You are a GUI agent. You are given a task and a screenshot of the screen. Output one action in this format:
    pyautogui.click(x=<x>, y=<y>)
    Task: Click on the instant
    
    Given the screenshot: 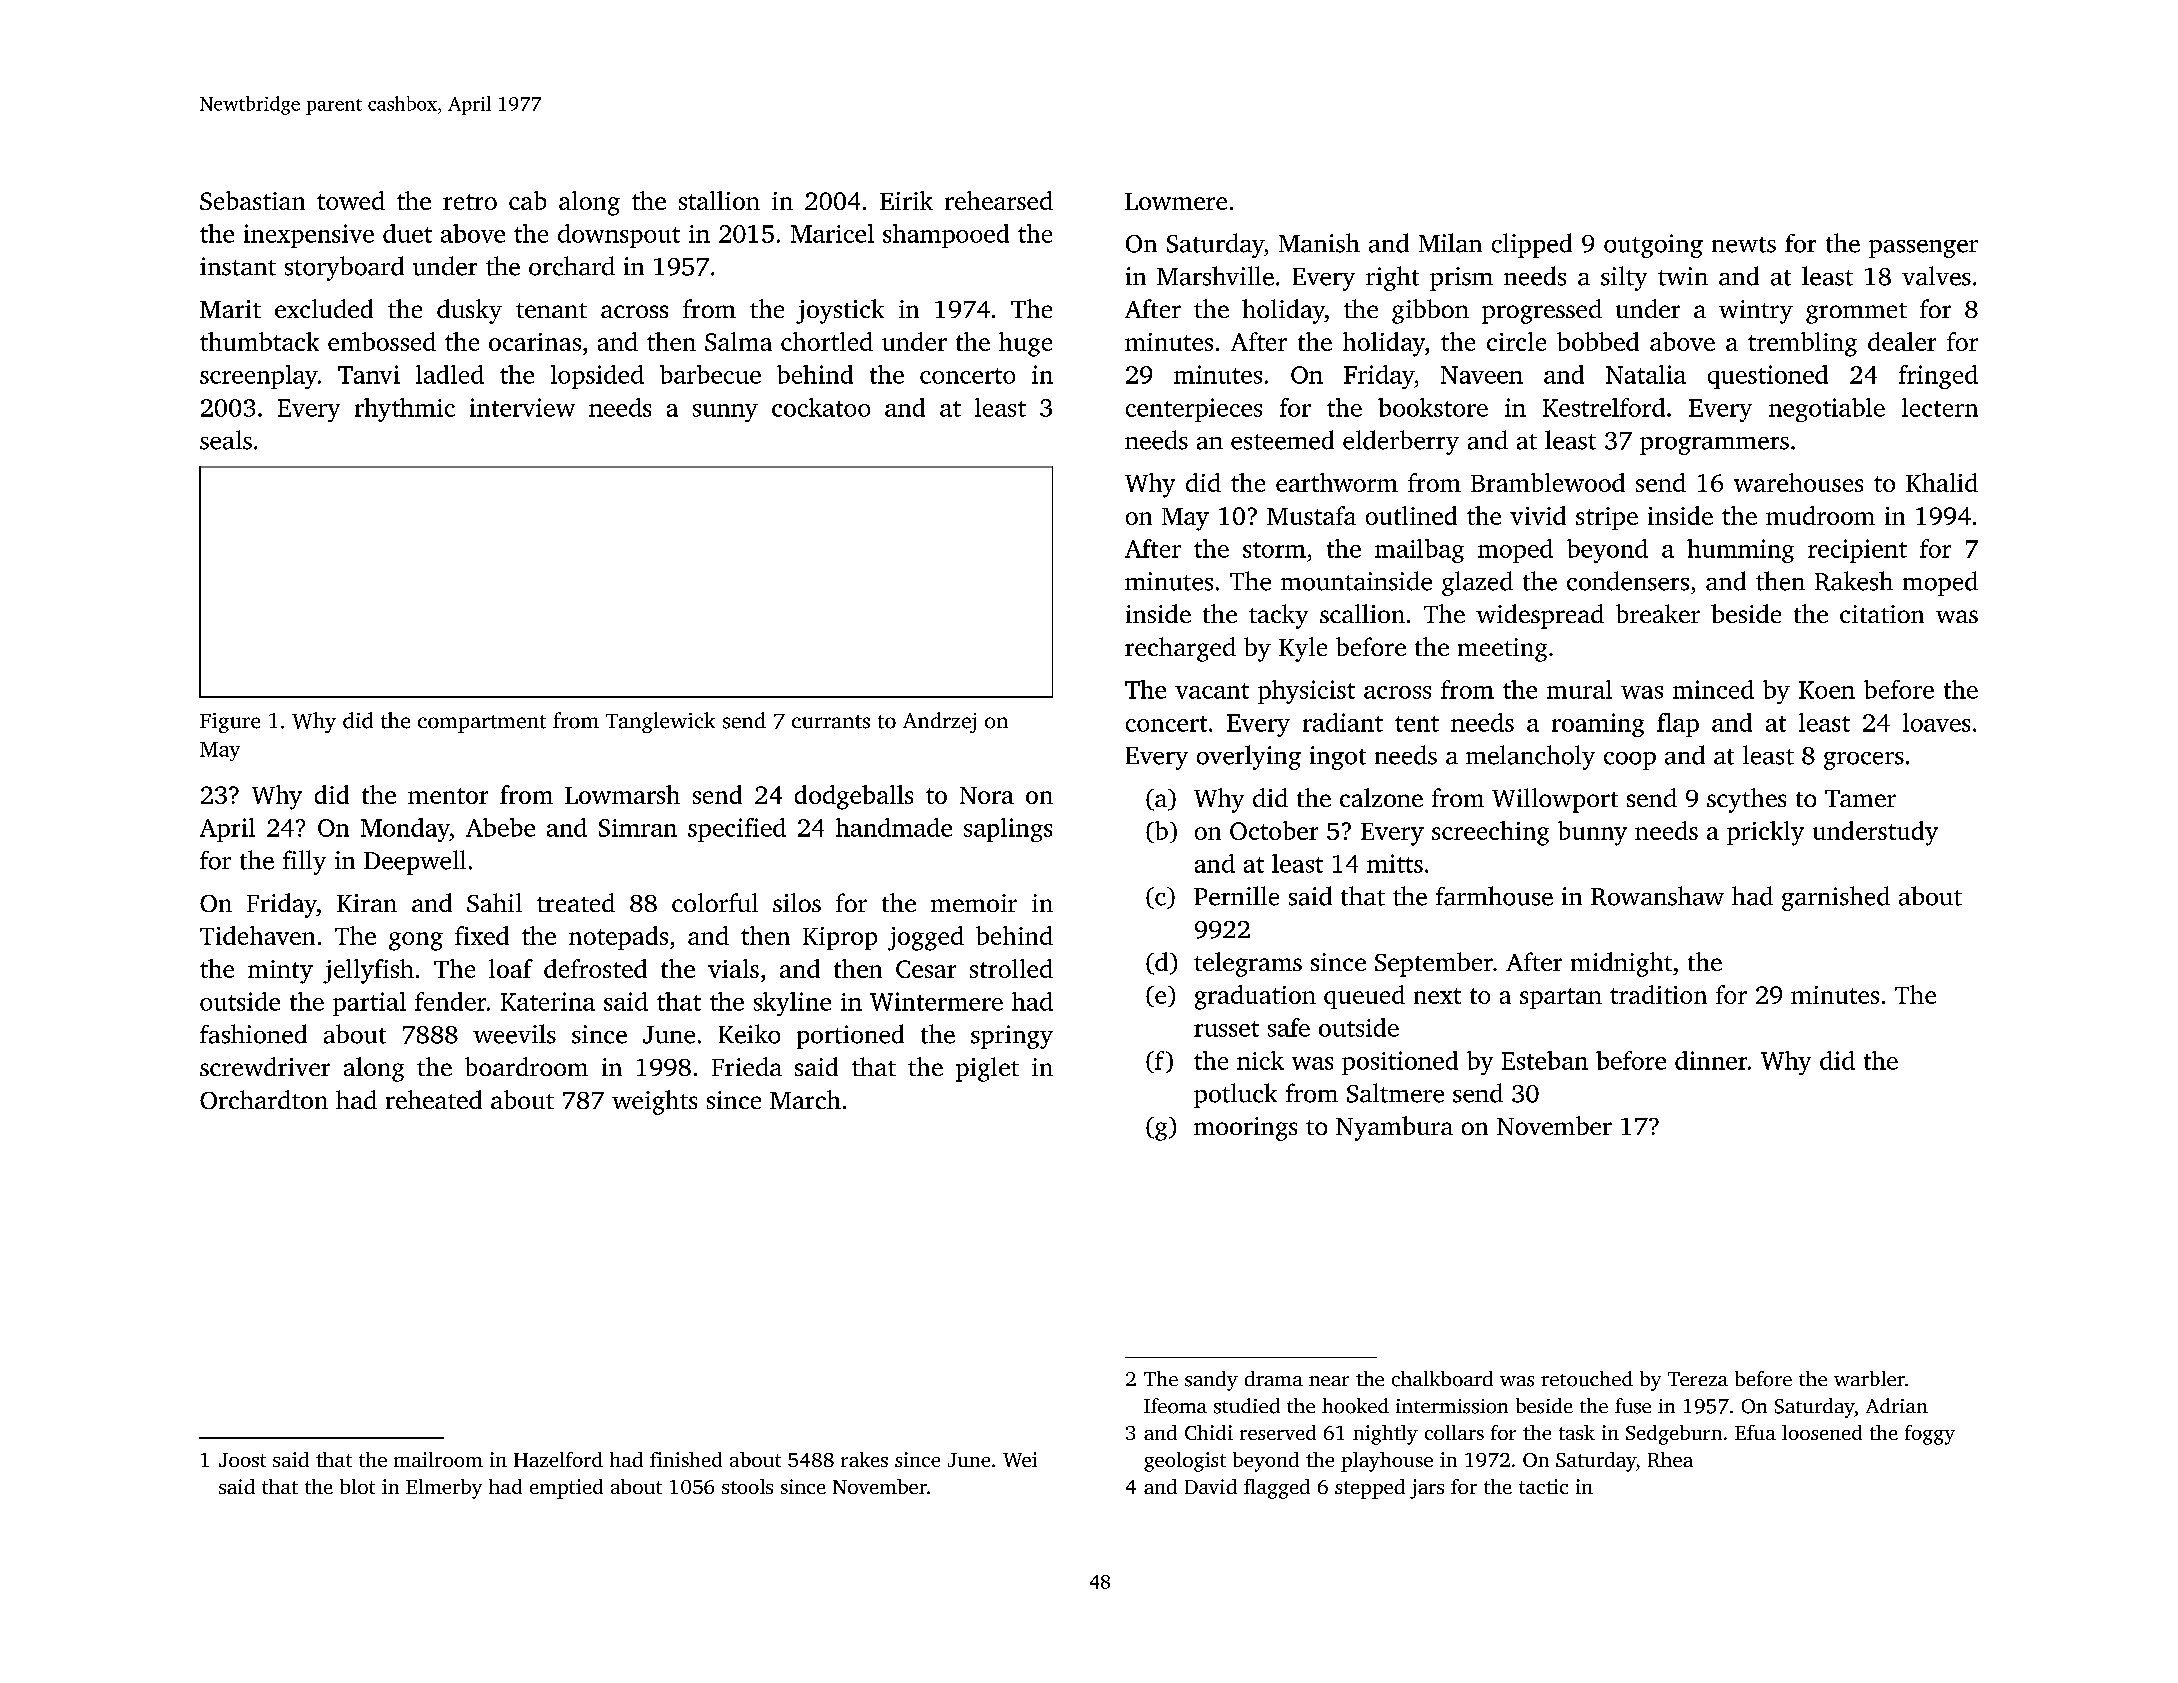 What is the action you would take?
    pyautogui.click(x=238, y=266)
